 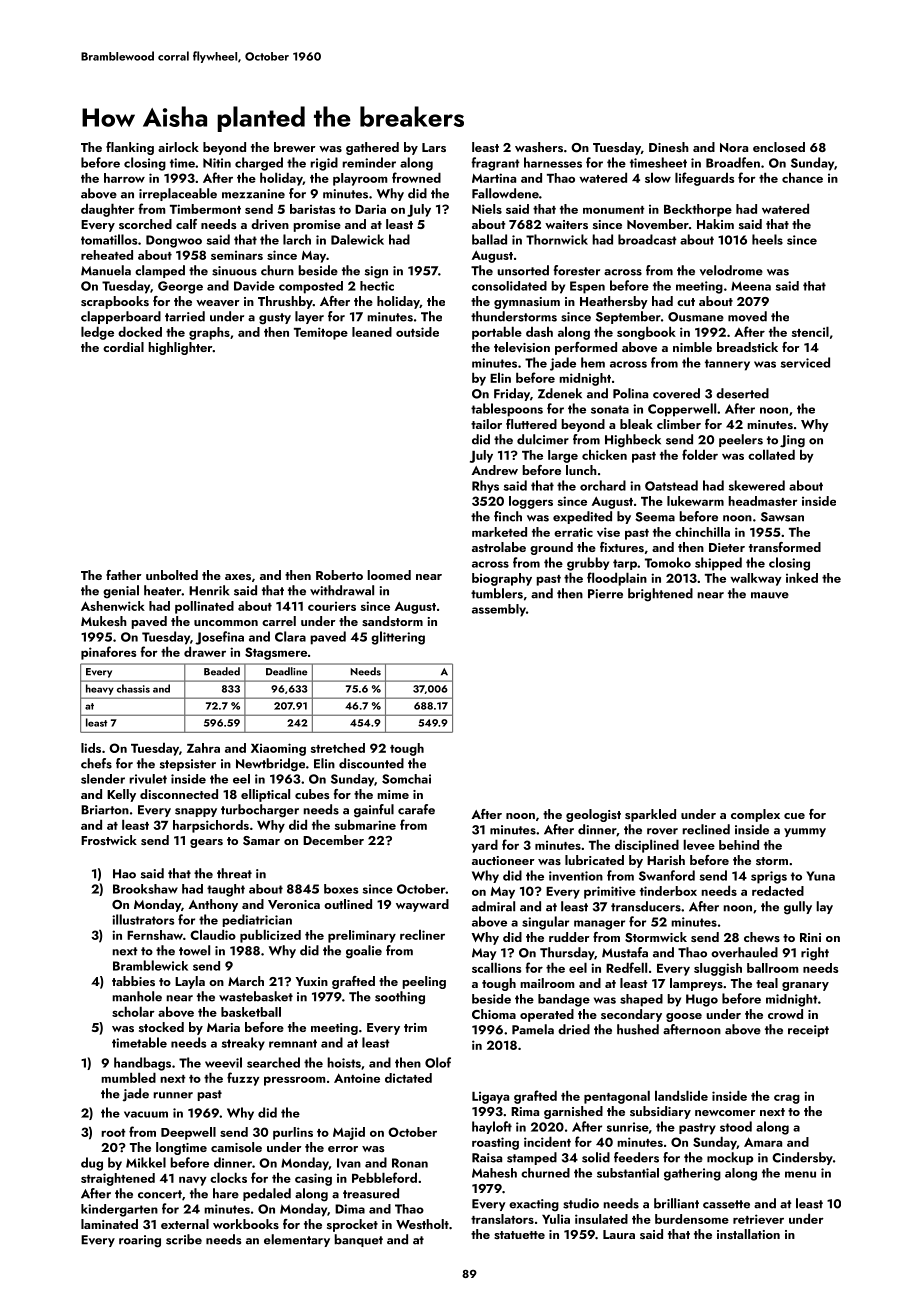 I want to click on invention, so click(x=576, y=876).
